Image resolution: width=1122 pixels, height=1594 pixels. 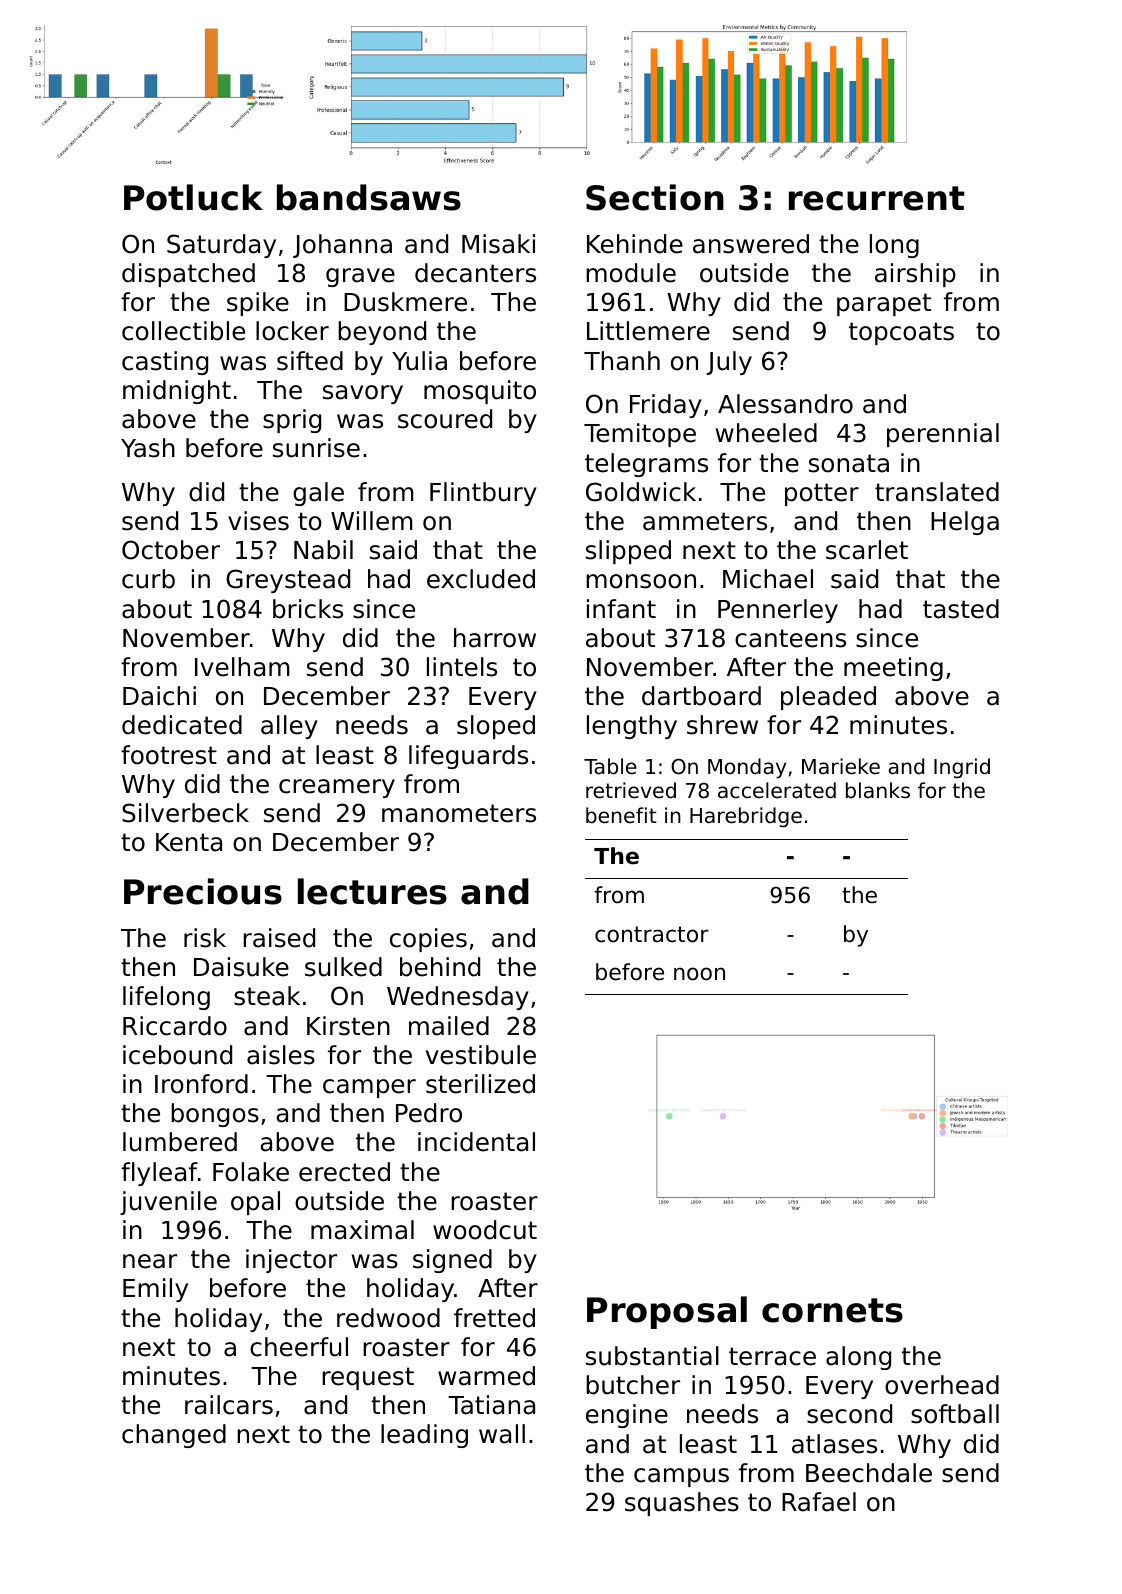 What do you see at coordinates (363, 394) in the screenshot?
I see `savory` at bounding box center [363, 394].
